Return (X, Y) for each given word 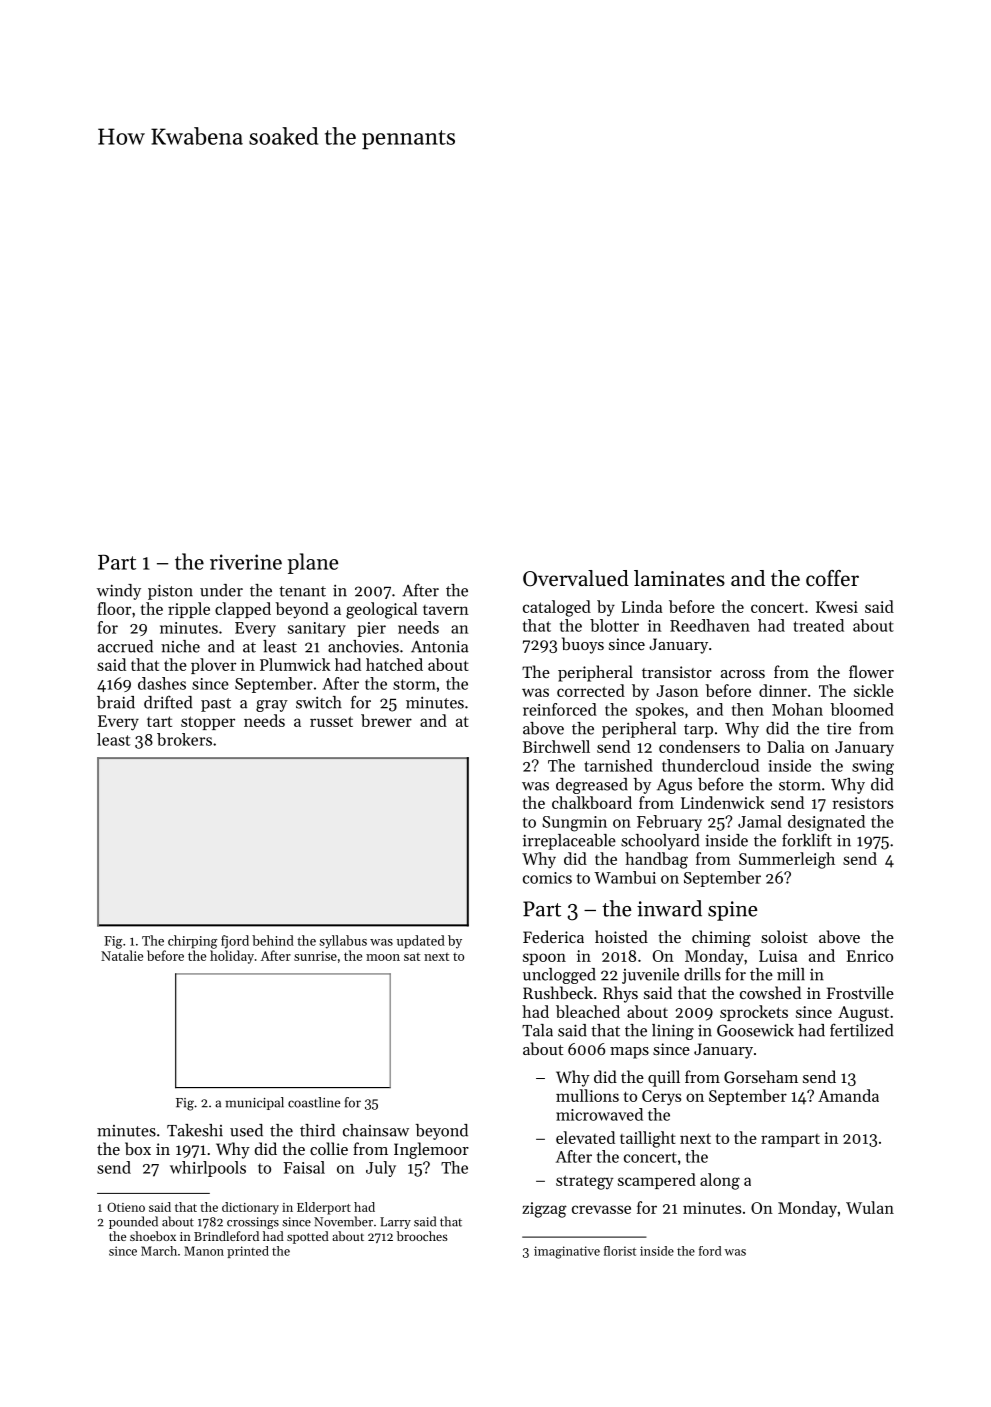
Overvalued (576, 578)
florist (620, 1251)
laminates (679, 578)
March (159, 1251)
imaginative (567, 1252)
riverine (246, 562)
